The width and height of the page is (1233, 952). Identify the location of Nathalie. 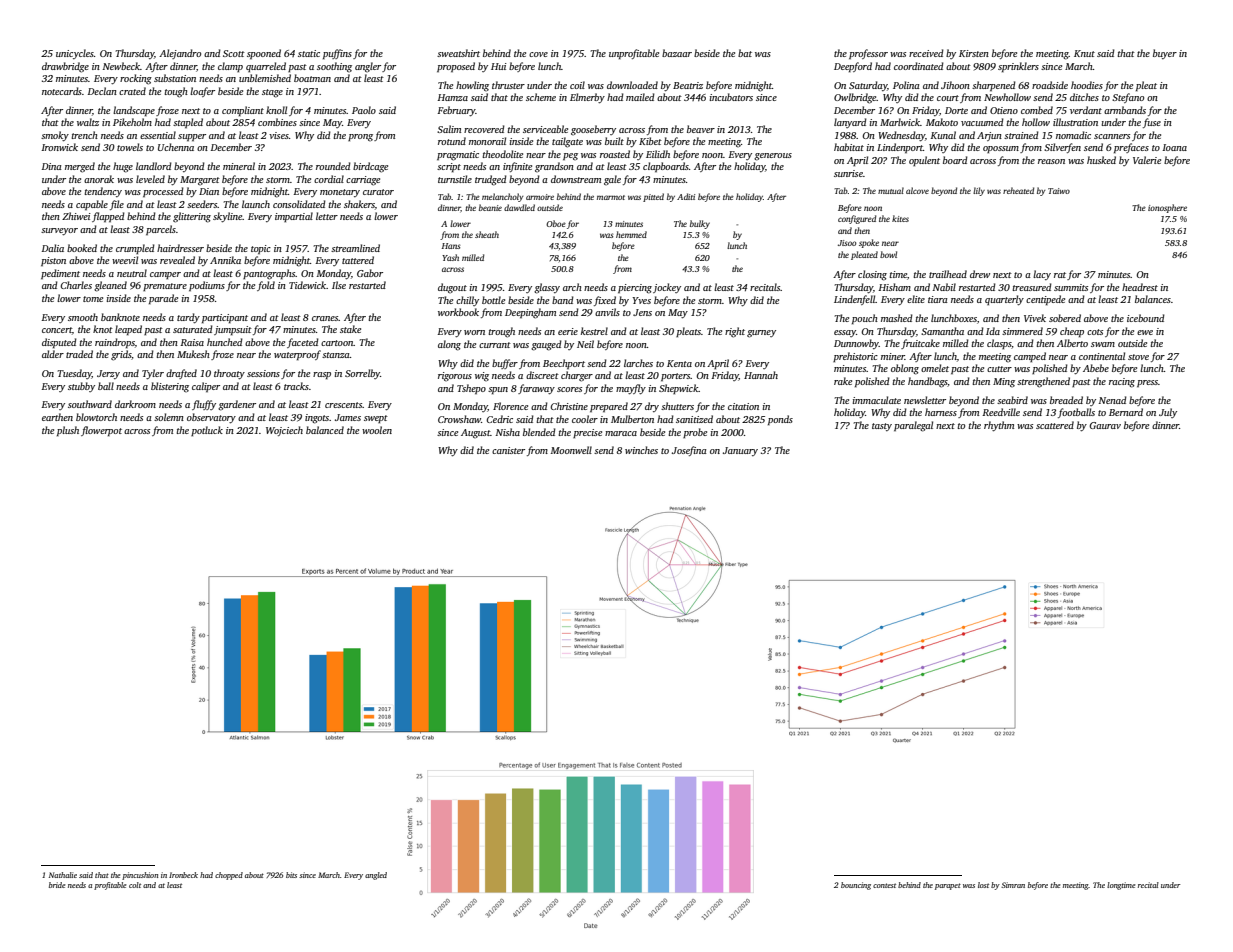
(63, 875).
